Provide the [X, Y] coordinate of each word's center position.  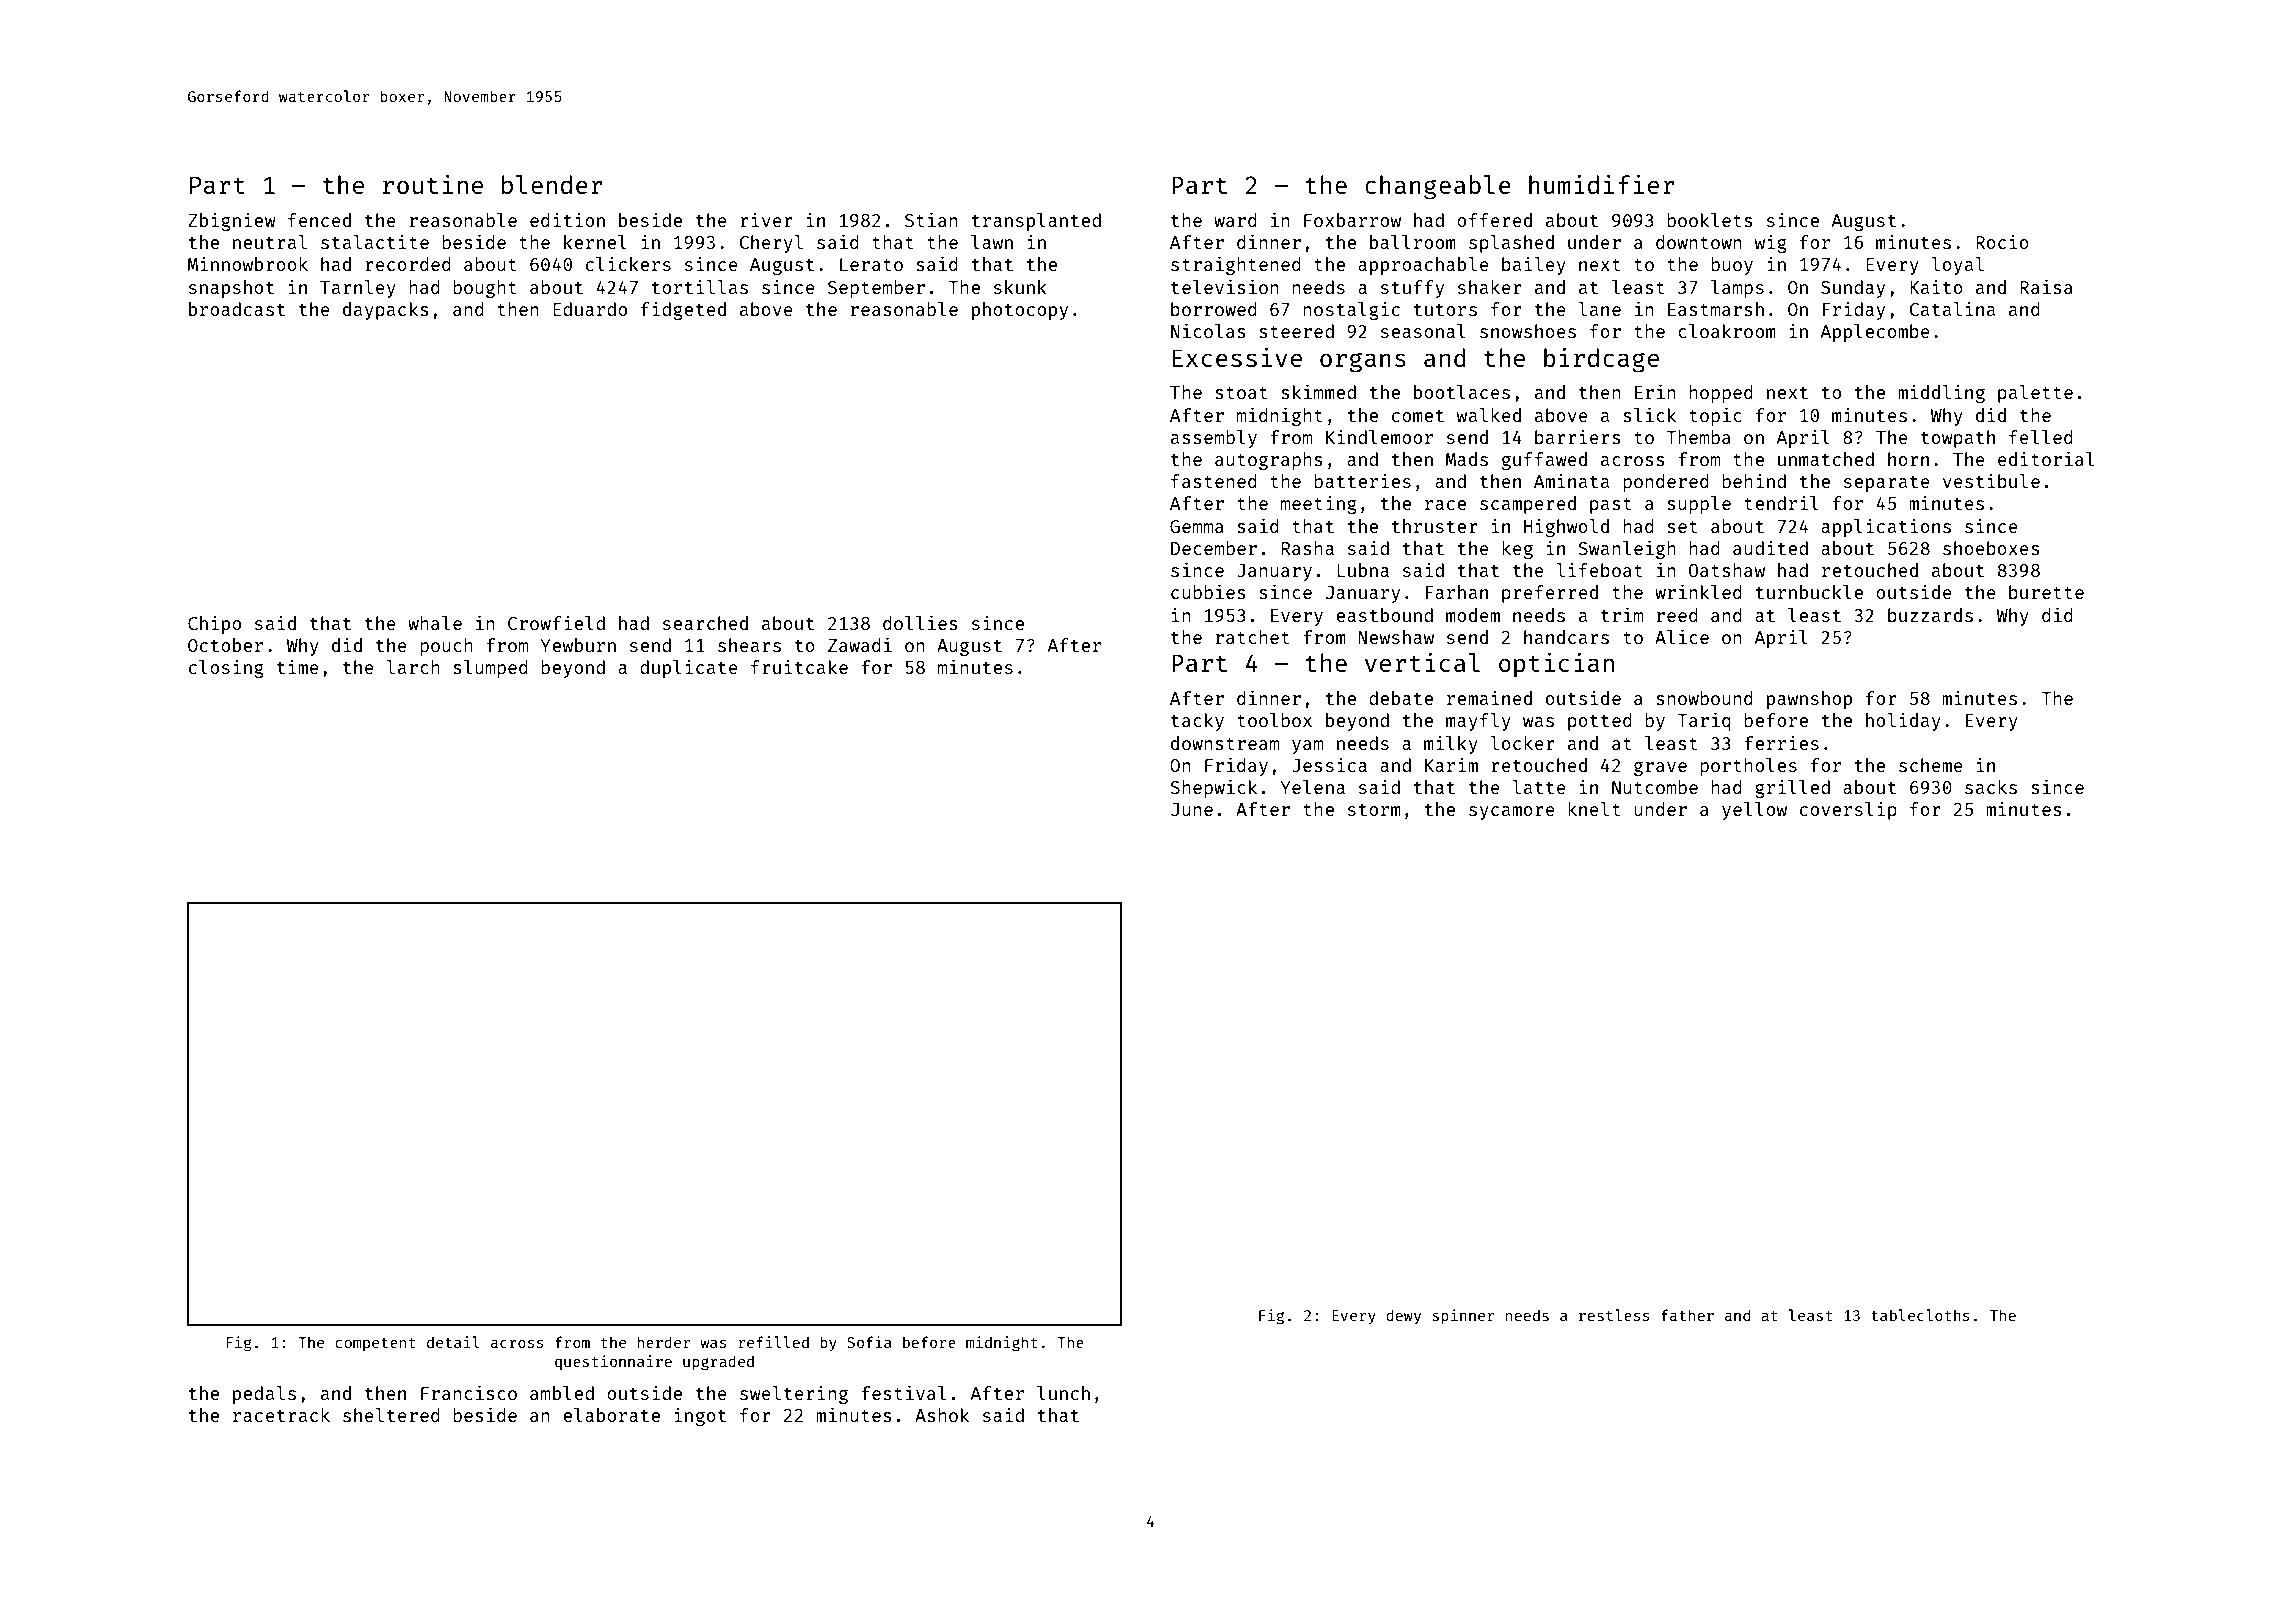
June [1192, 809]
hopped [1721, 394]
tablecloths [1920, 1315]
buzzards [1930, 615]
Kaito [1936, 286]
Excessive [1237, 357]
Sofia [869, 1342]
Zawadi [860, 644]
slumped [490, 669]
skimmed [1318, 391]
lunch [1063, 1393]
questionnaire [613, 1362]
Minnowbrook [248, 264]
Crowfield [556, 623]
